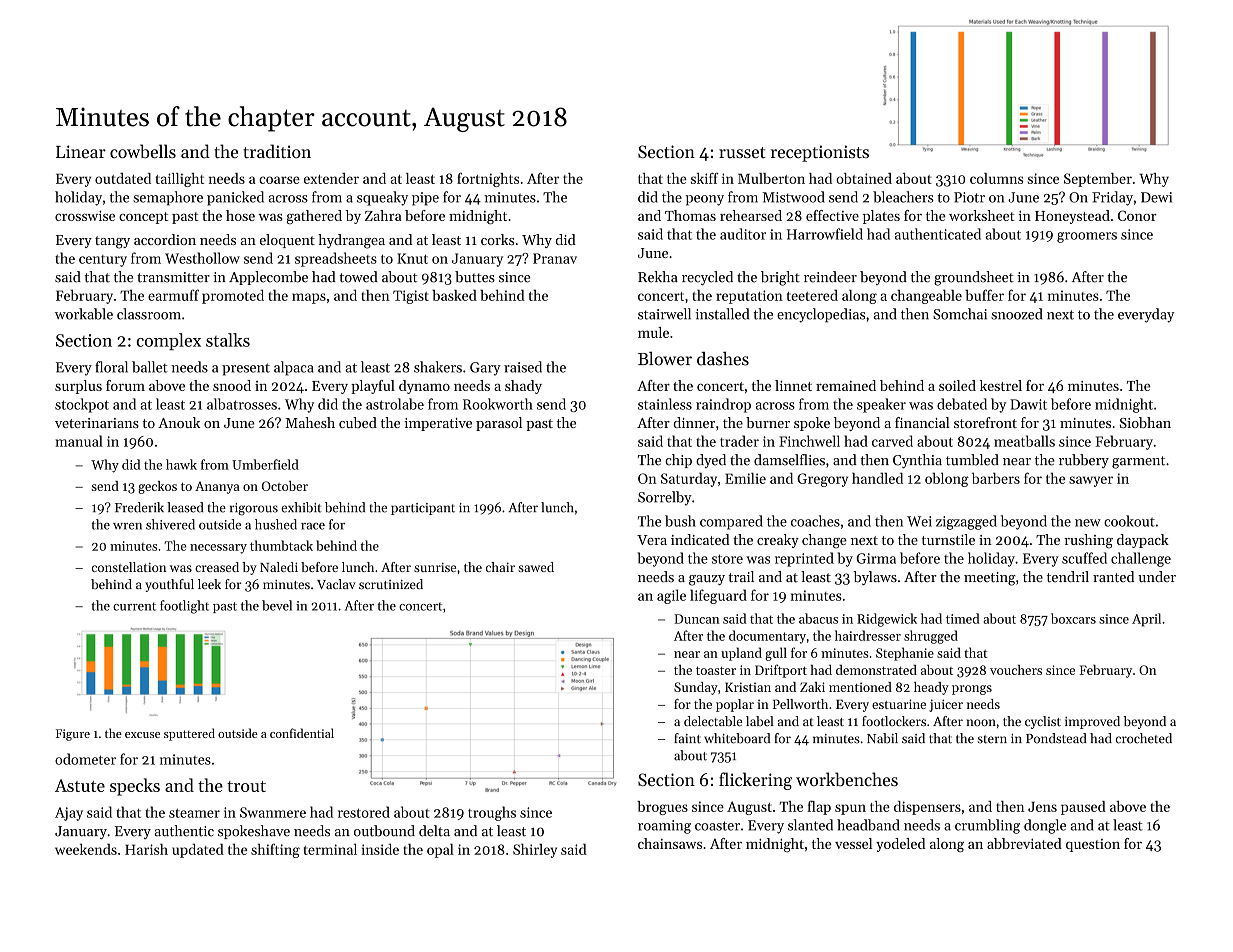 The height and width of the screenshot is (952, 1233). Describe the element at coordinates (877, 478) in the screenshot. I see `handled` at that location.
